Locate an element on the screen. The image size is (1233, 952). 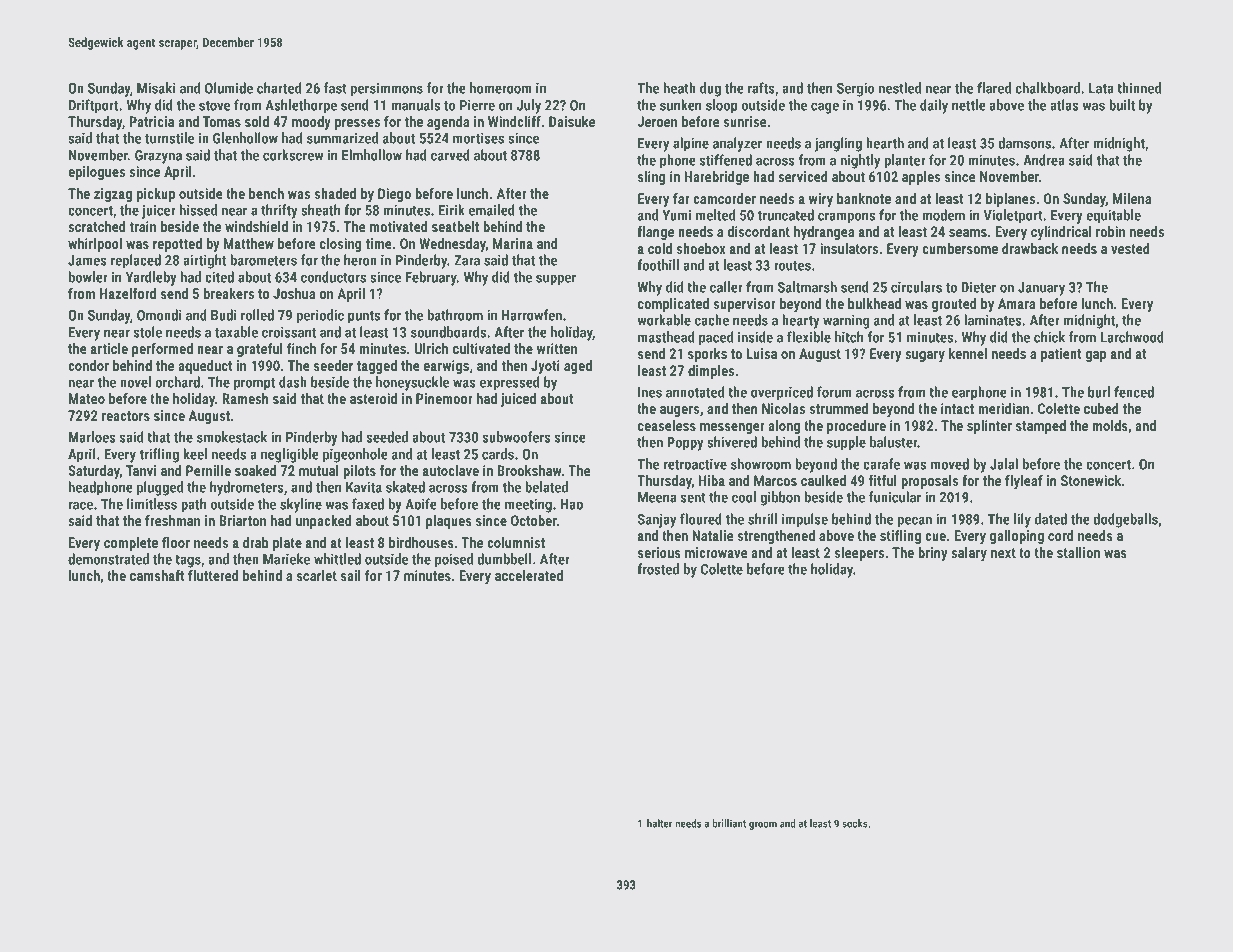
July is located at coordinates (529, 106).
